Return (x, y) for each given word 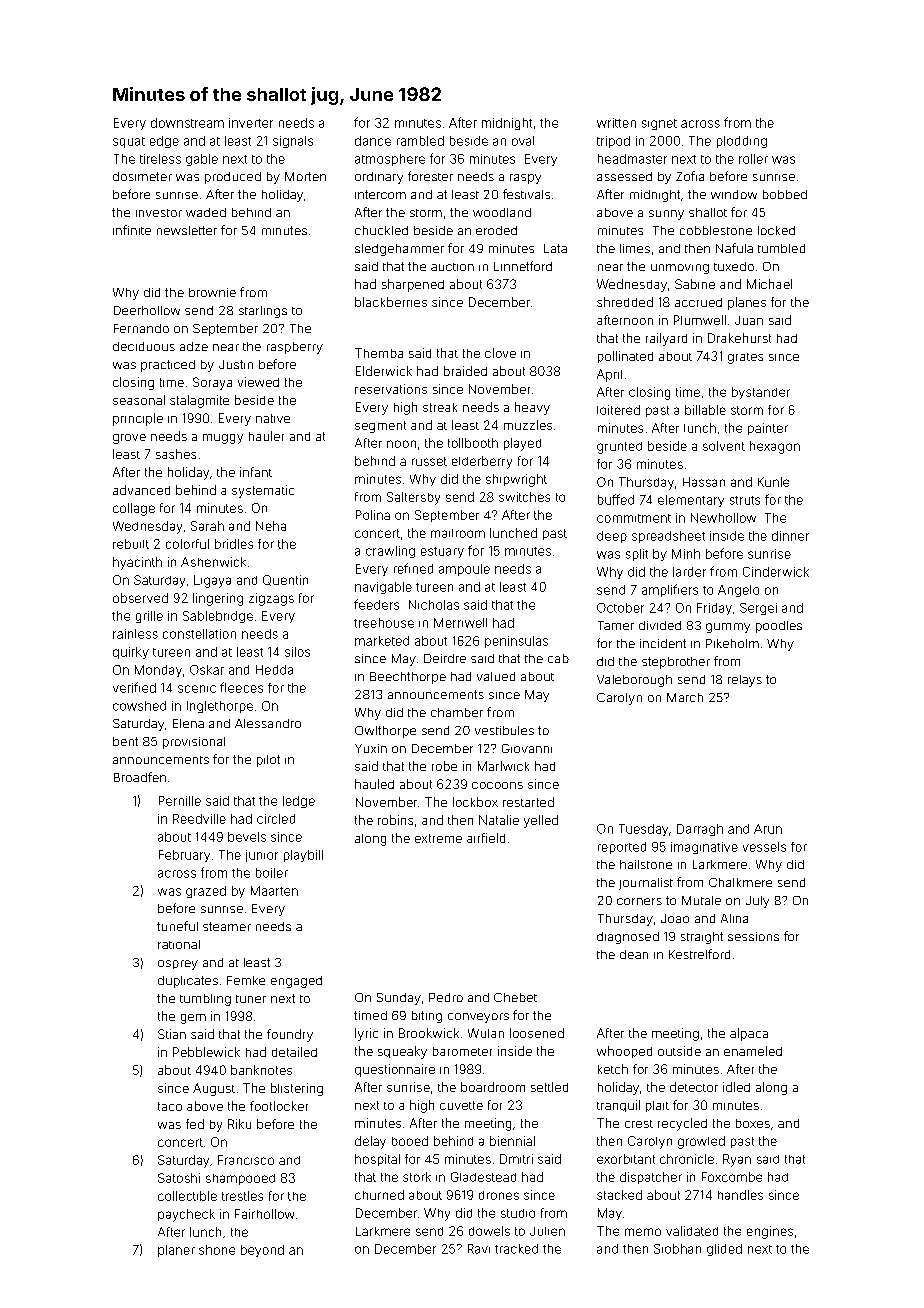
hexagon (775, 447)
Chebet (515, 997)
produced (233, 178)
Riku (239, 1124)
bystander (761, 393)
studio (518, 1213)
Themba (379, 353)
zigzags (271, 599)
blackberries (391, 302)
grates (745, 358)
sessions (753, 936)
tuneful (177, 926)
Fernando (141, 328)
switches (524, 497)
